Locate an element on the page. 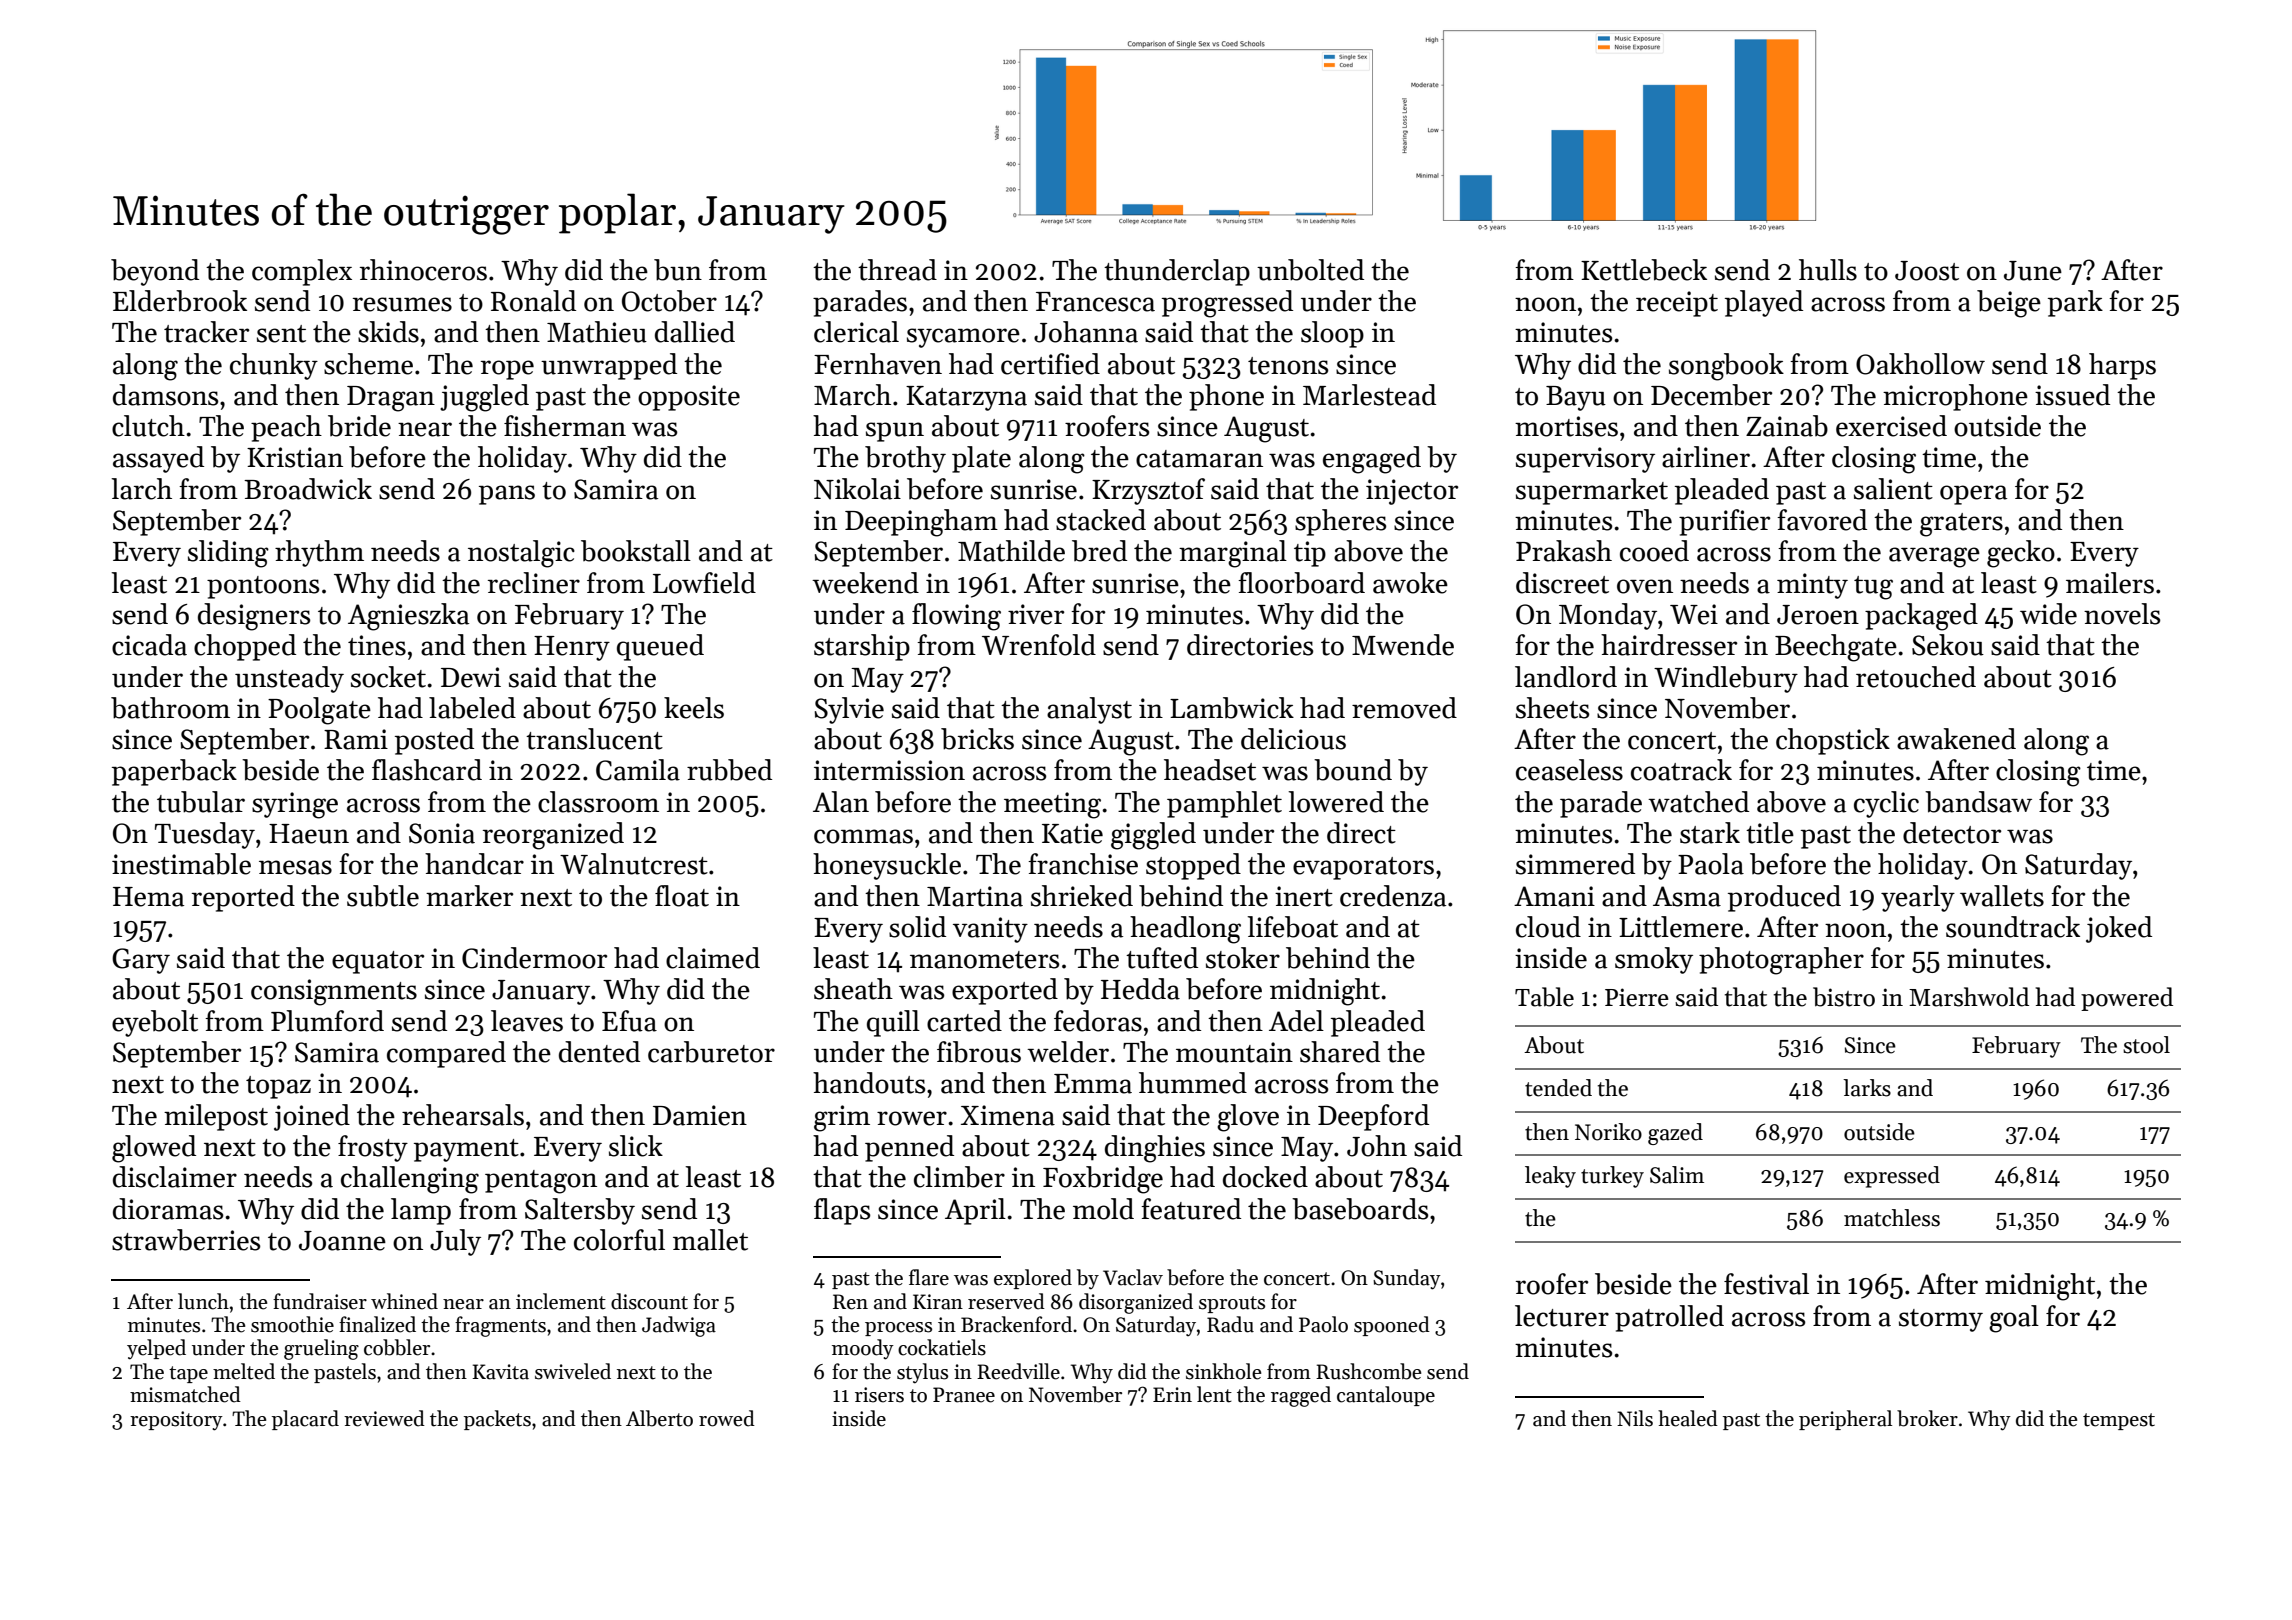  tubular is located at coordinates (201, 802).
